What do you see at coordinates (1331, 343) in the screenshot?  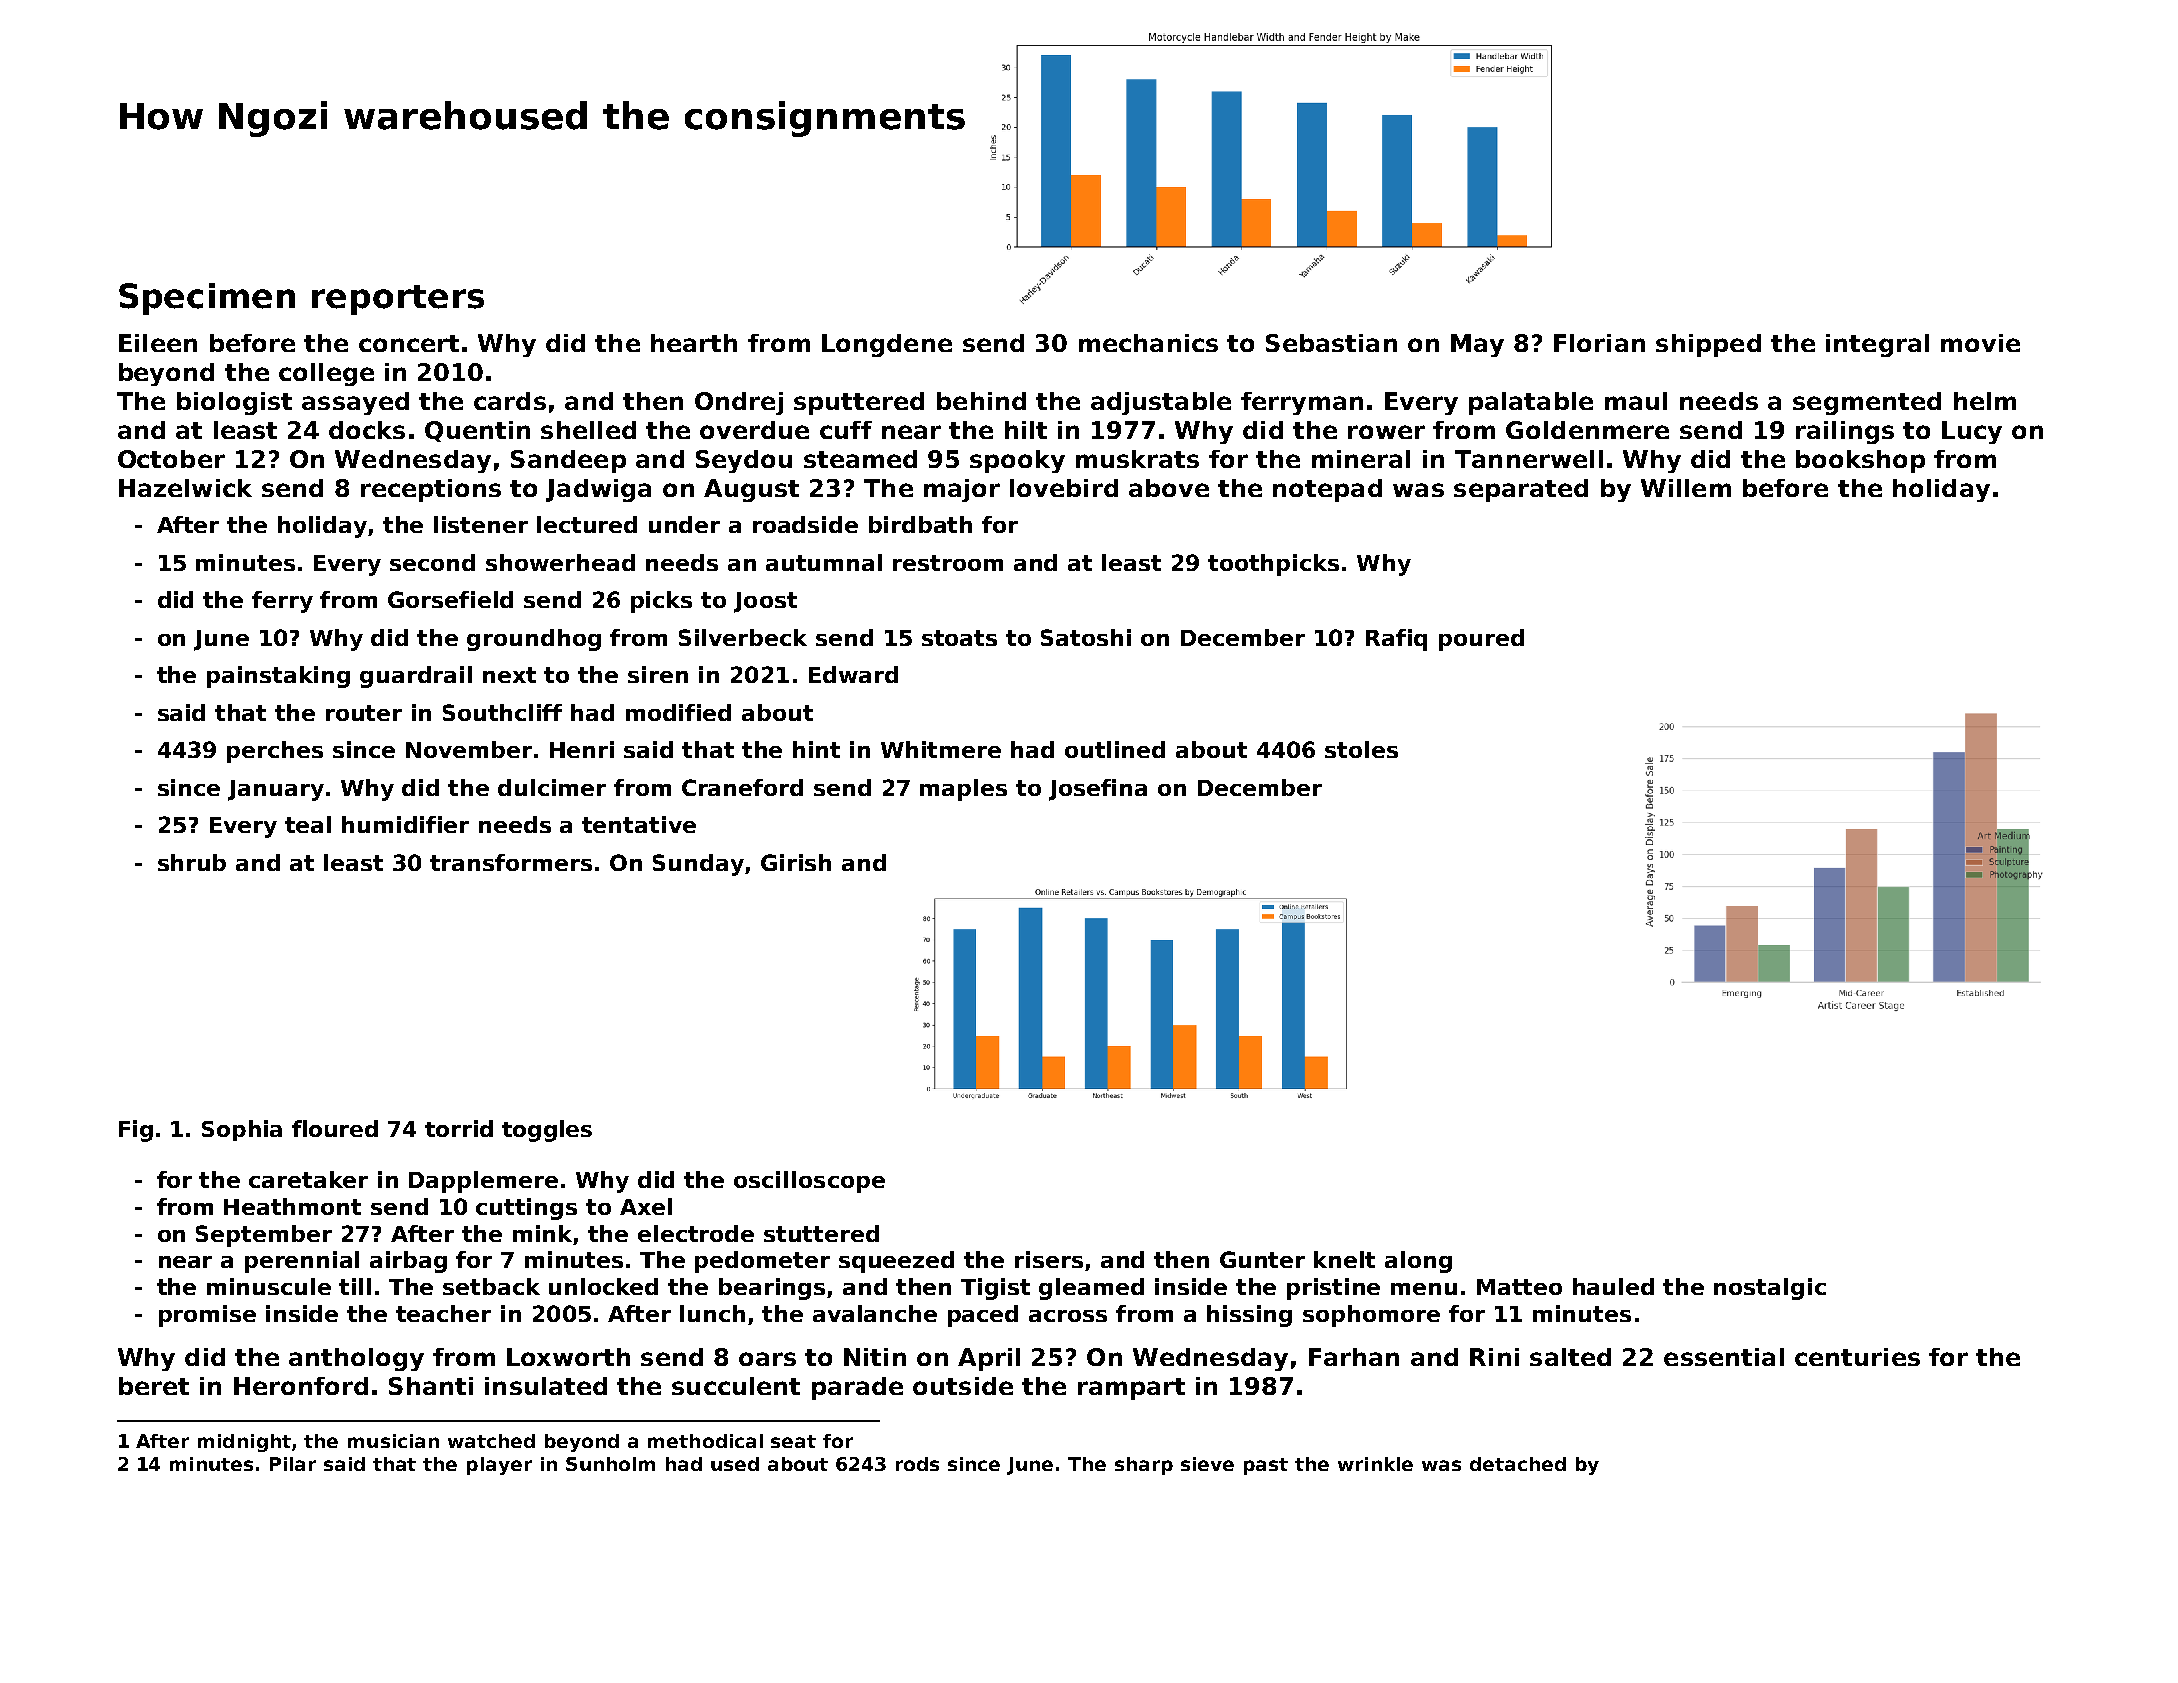 I see `Sebastian` at bounding box center [1331, 343].
